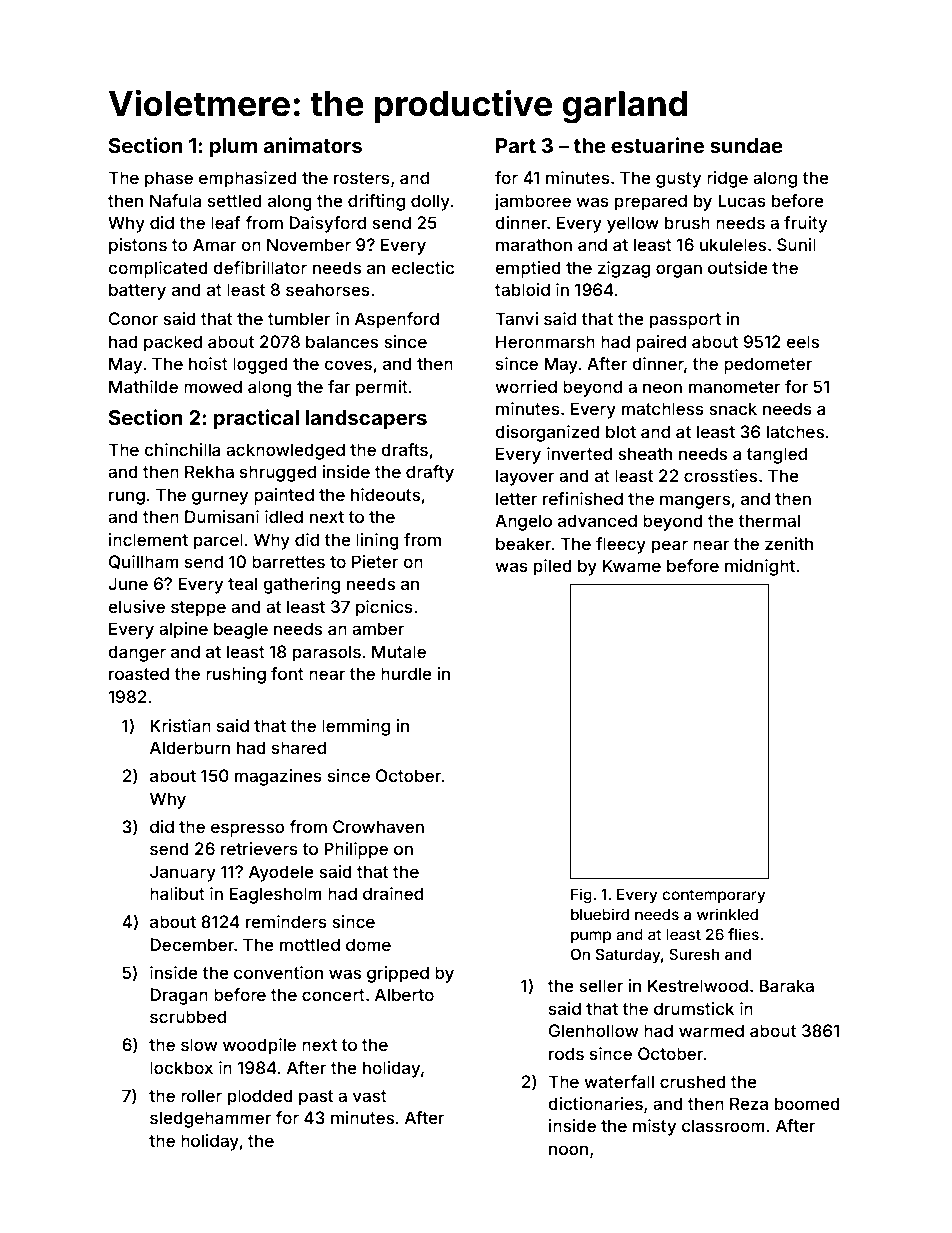 This screenshot has width=952, height=1233. I want to click on estuarine, so click(657, 145).
